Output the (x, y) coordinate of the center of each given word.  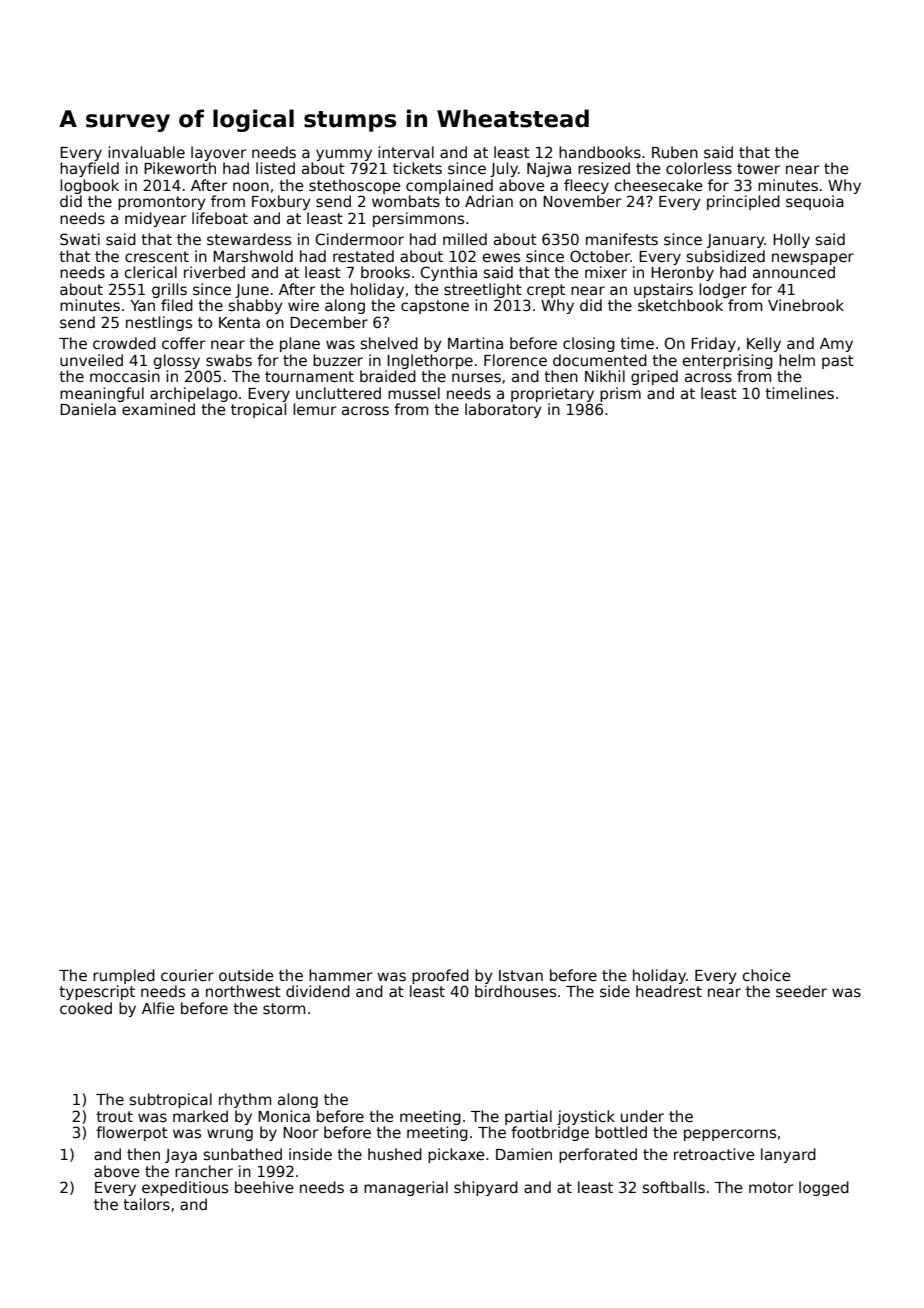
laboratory (503, 410)
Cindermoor (360, 239)
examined (158, 409)
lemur (314, 409)
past (838, 362)
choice (767, 975)
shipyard (486, 1188)
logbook (89, 186)
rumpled (124, 976)
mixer (606, 272)
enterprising (728, 361)
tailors (146, 1204)
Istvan (521, 975)
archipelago (193, 394)
